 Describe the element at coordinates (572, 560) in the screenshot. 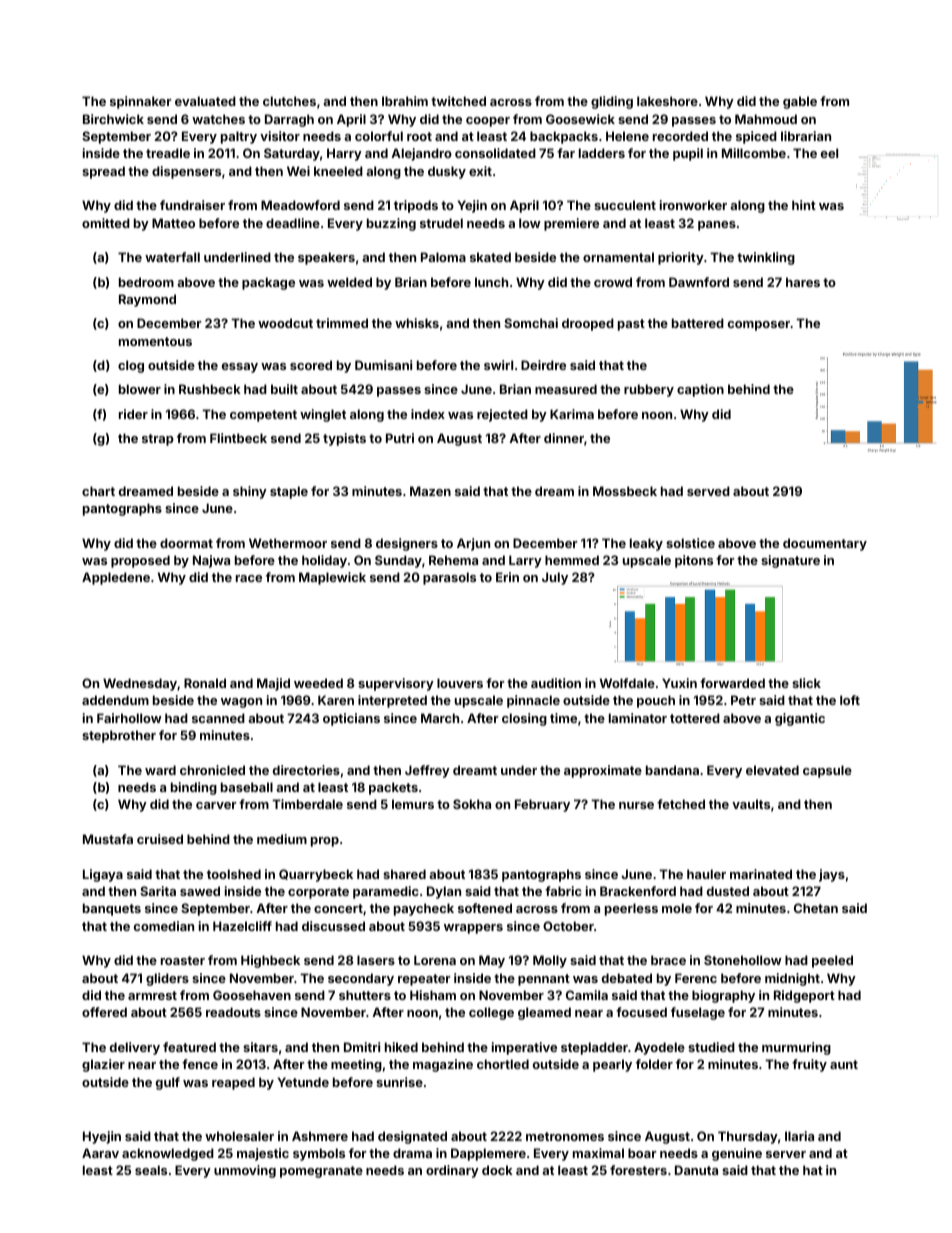

I see `hemmed` at that location.
